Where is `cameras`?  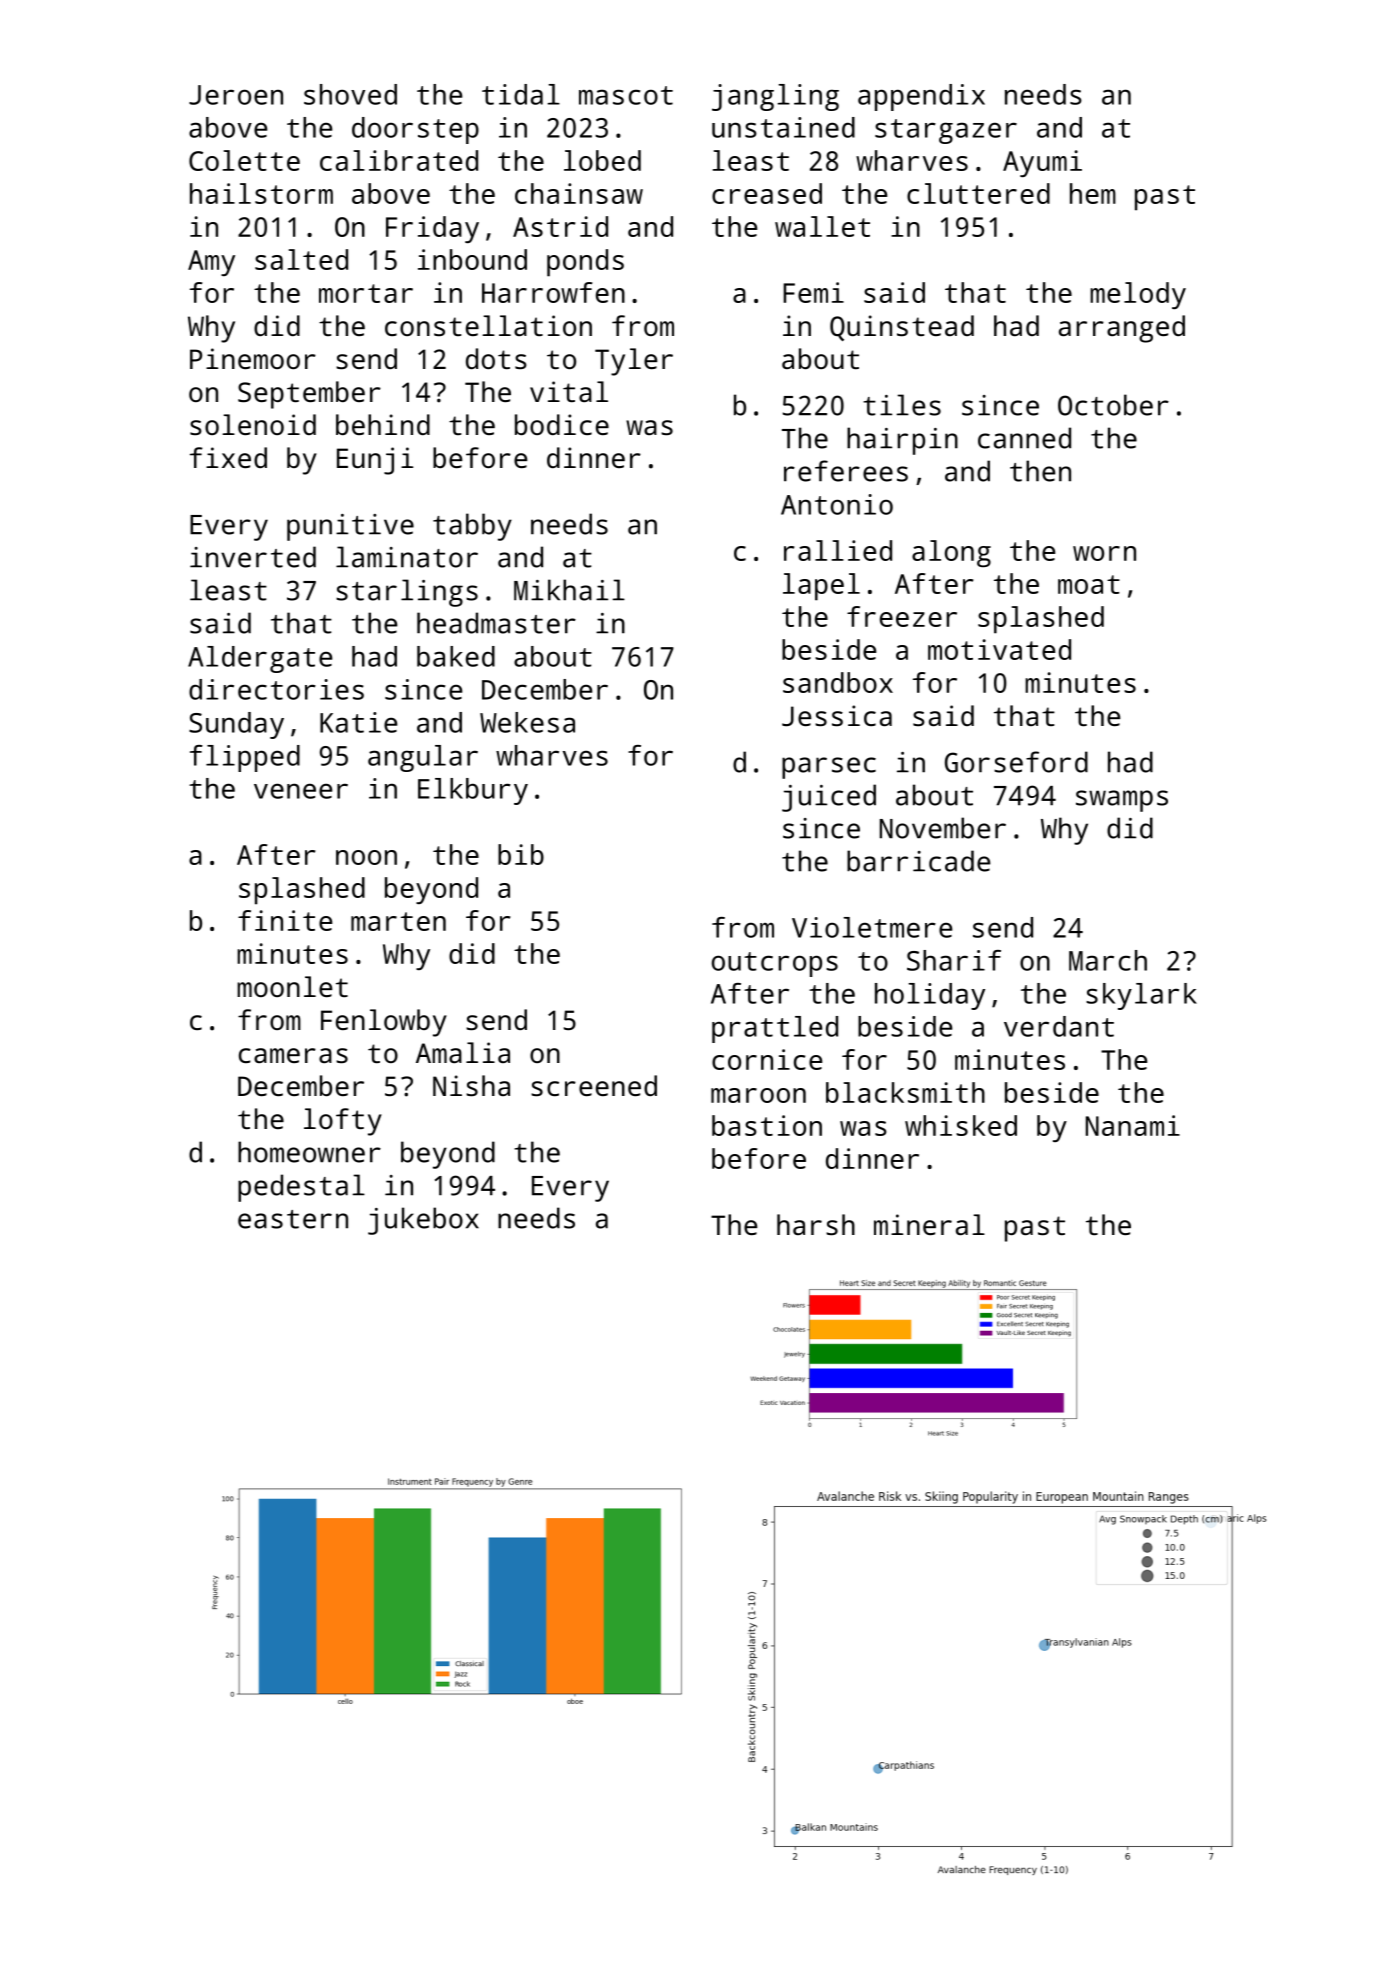 cameras is located at coordinates (293, 1056).
